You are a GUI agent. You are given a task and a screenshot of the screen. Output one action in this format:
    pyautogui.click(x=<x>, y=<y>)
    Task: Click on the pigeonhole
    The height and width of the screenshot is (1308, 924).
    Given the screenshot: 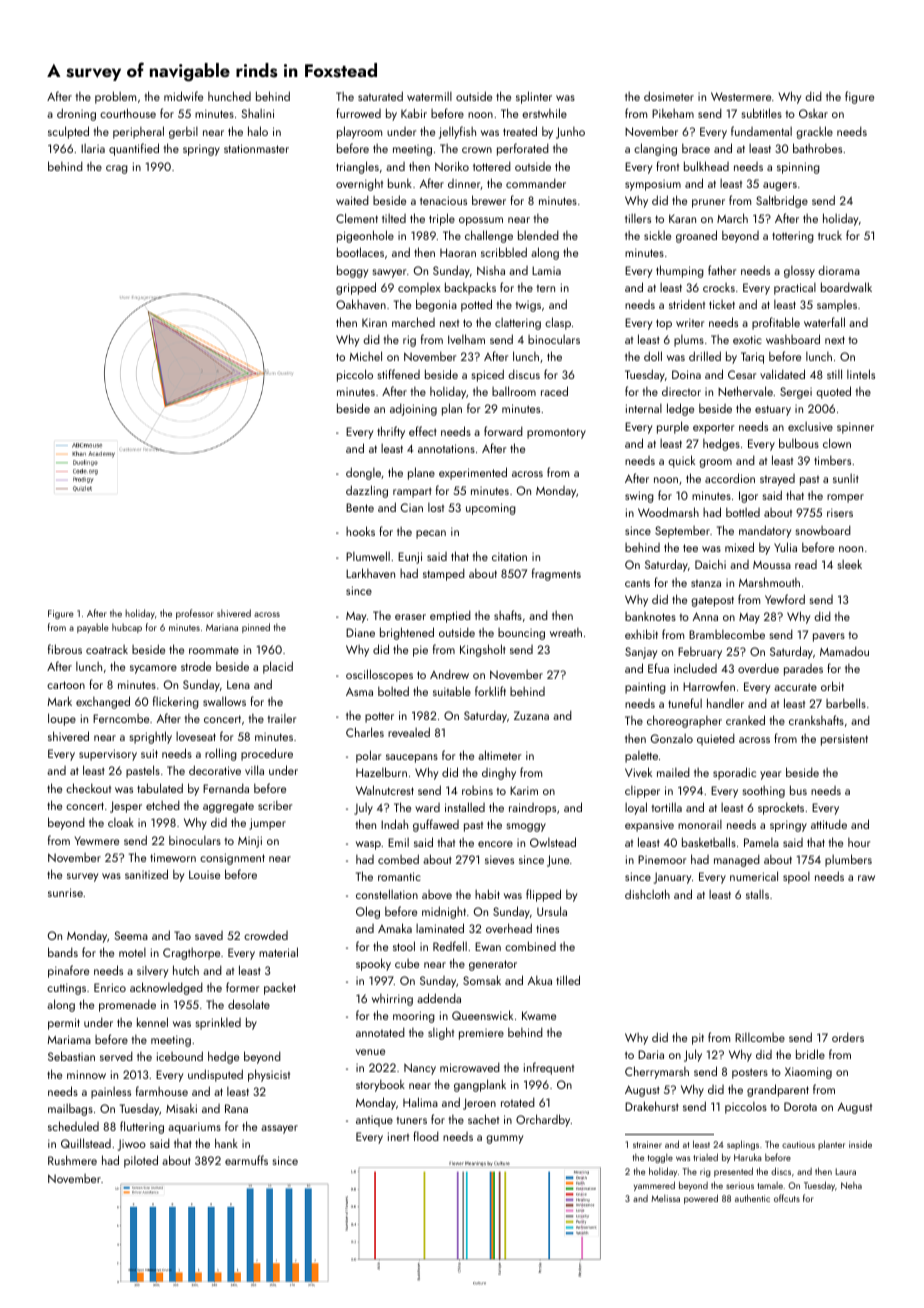 What is the action you would take?
    pyautogui.click(x=365, y=236)
